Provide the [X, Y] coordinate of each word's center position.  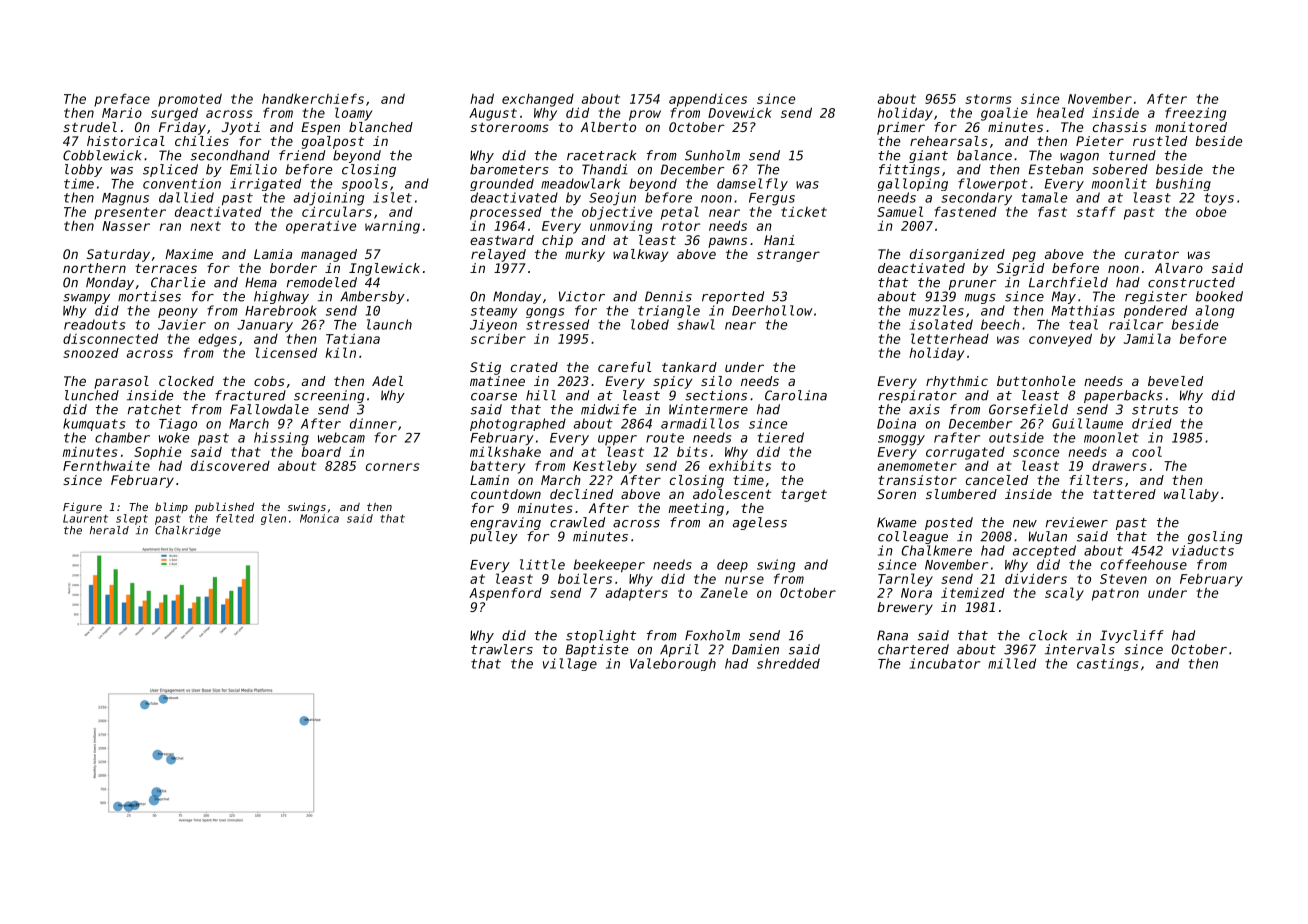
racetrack [601, 155]
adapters [637, 594]
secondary [976, 198]
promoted [190, 100]
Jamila [1147, 338]
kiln [340, 352]
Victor [582, 296]
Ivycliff [1132, 636]
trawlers [502, 649]
